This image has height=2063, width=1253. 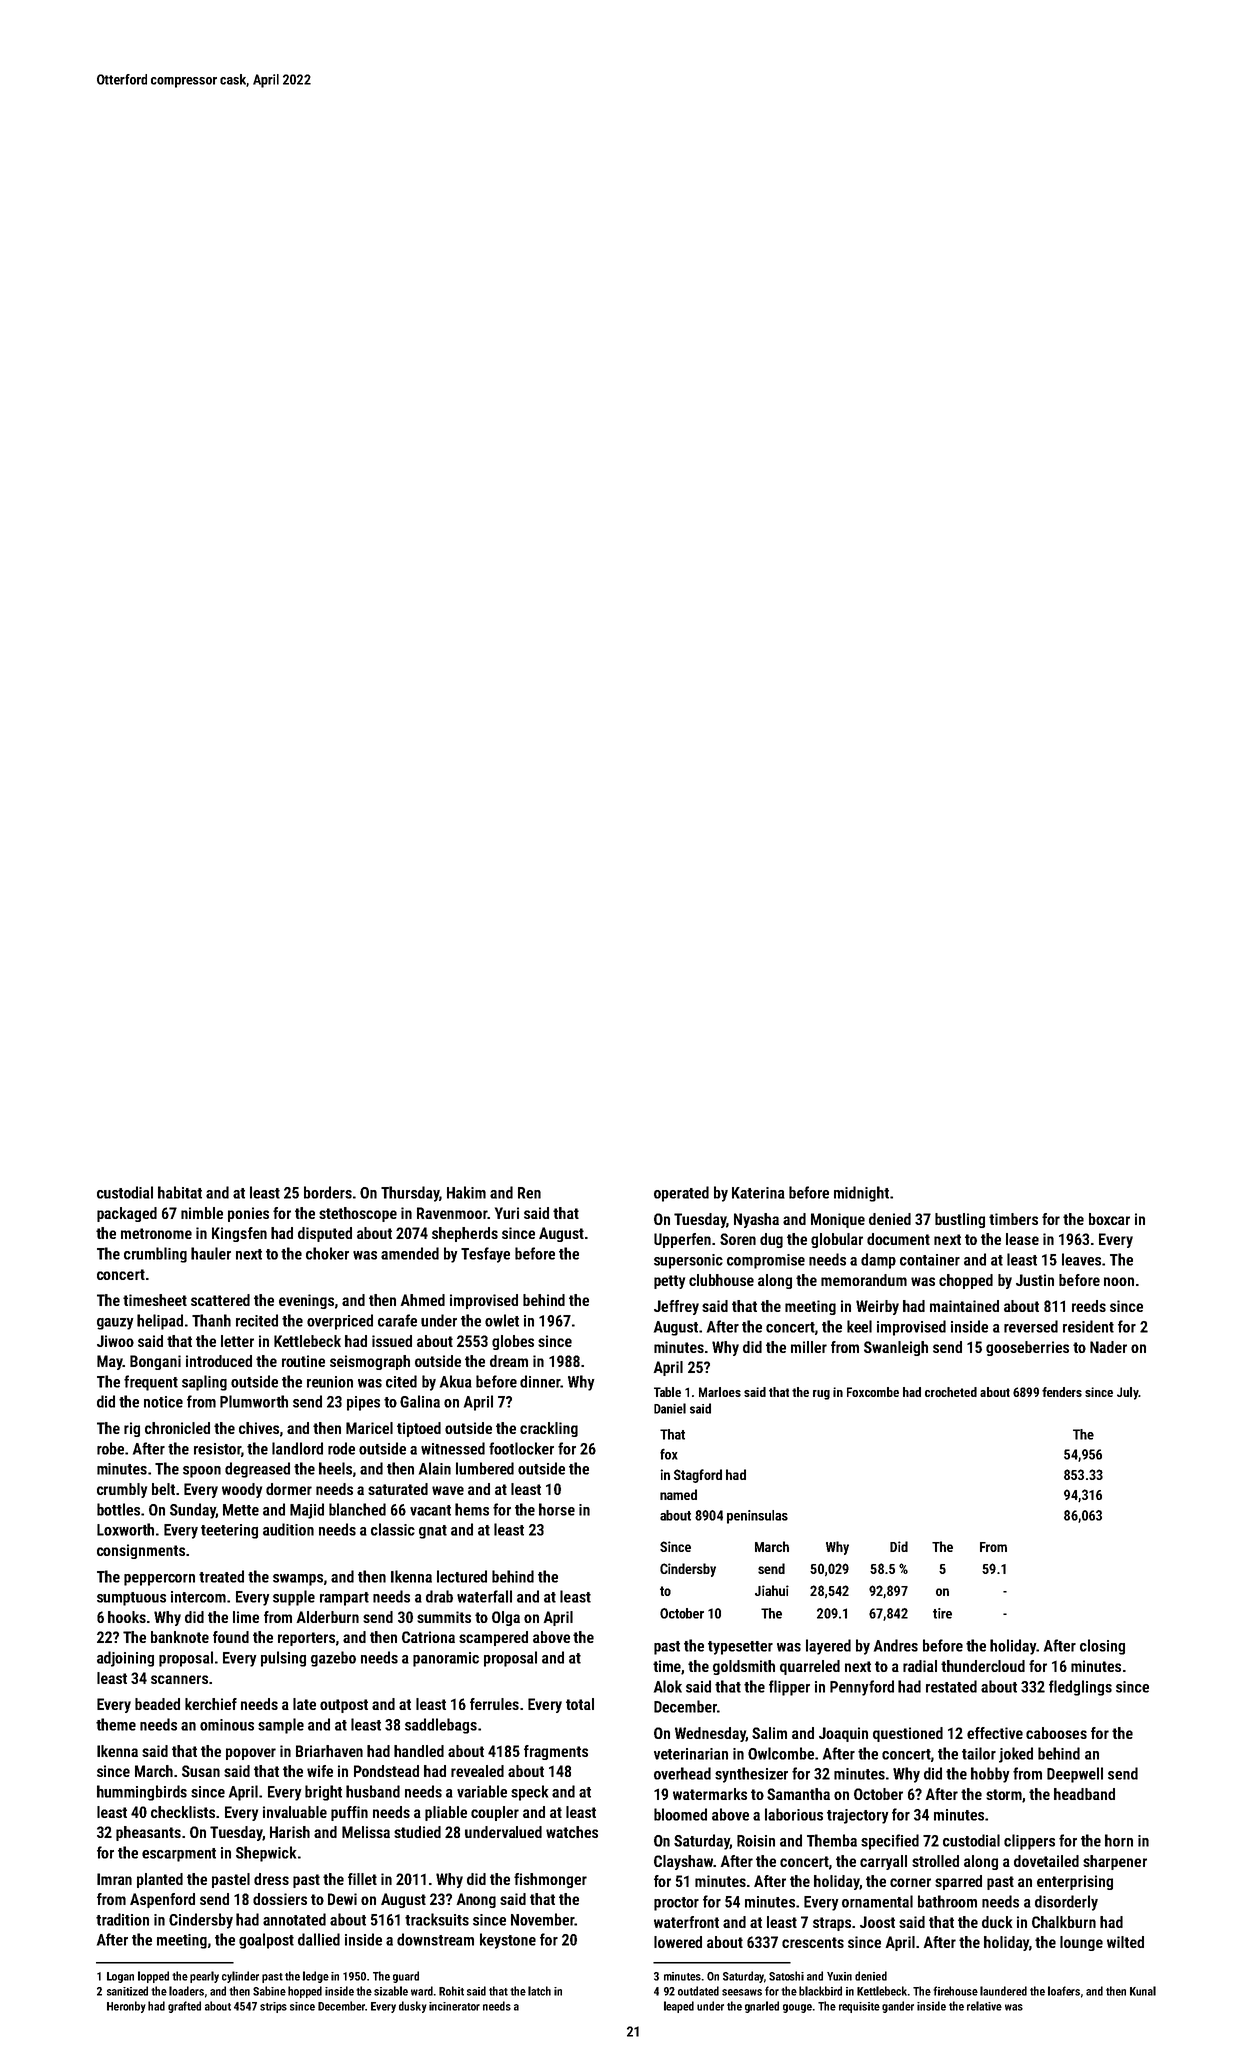 I want to click on tire, so click(x=942, y=1613).
